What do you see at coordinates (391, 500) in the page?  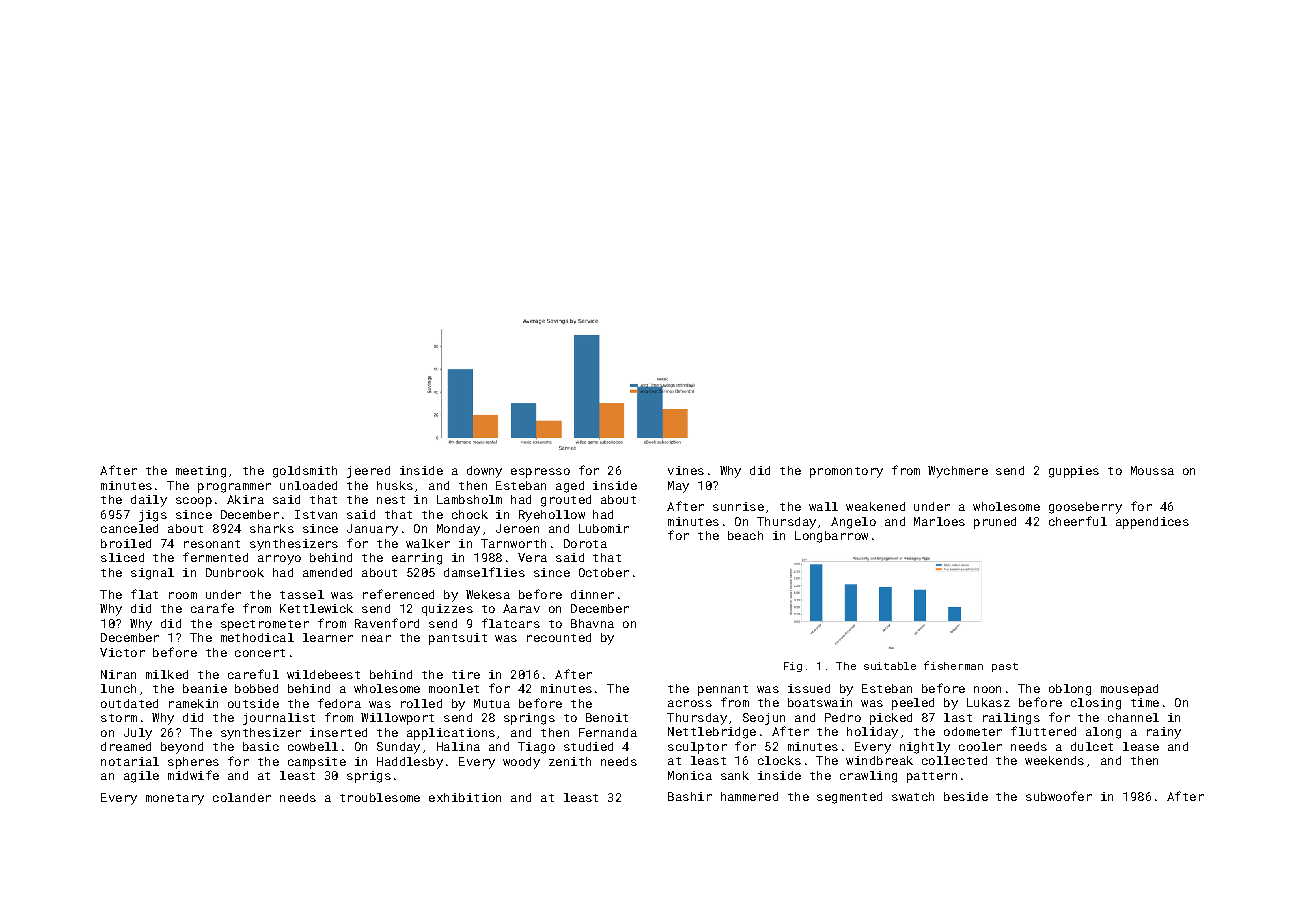 I see `nest` at bounding box center [391, 500].
